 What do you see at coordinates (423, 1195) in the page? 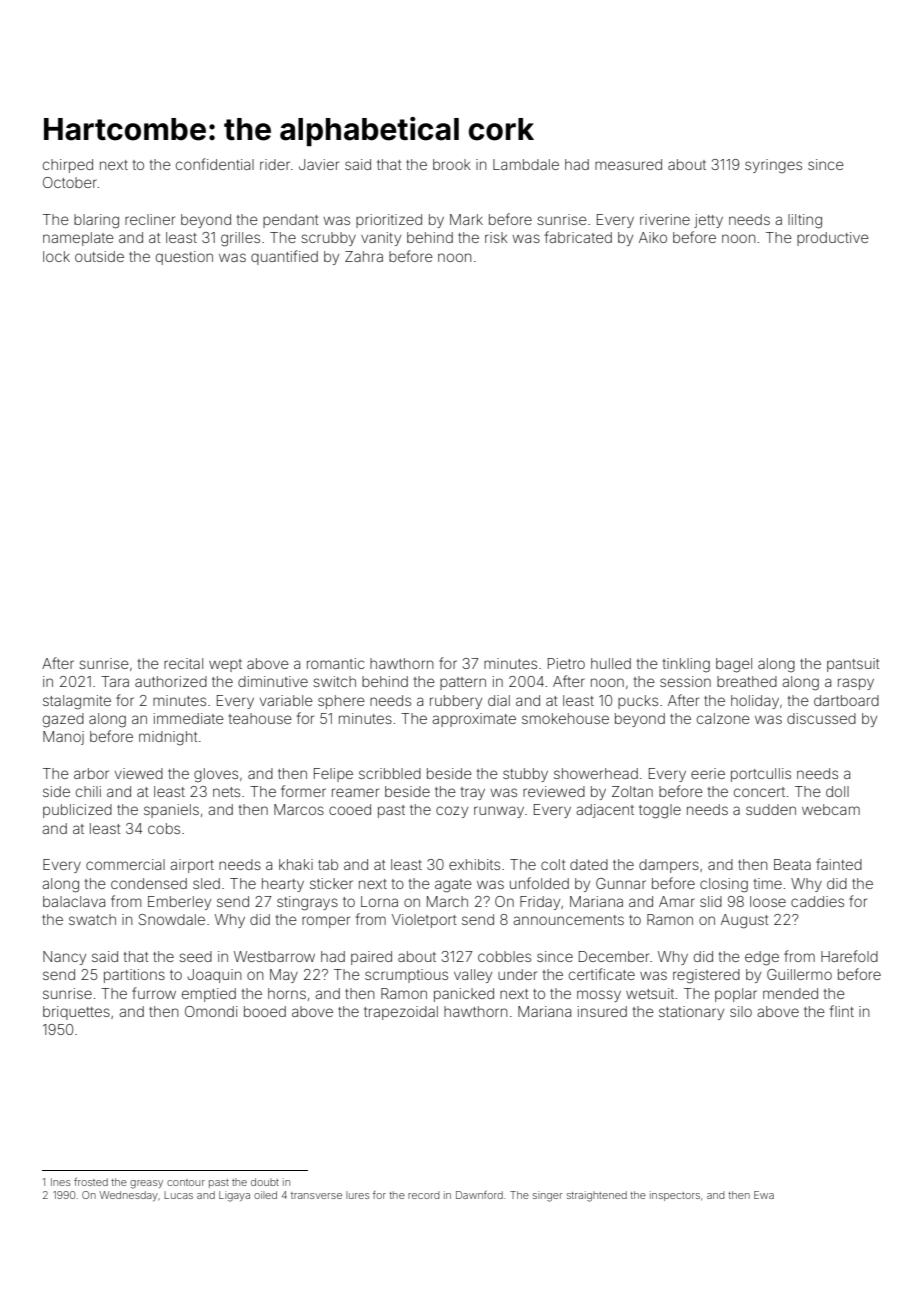
I see `record` at bounding box center [423, 1195].
